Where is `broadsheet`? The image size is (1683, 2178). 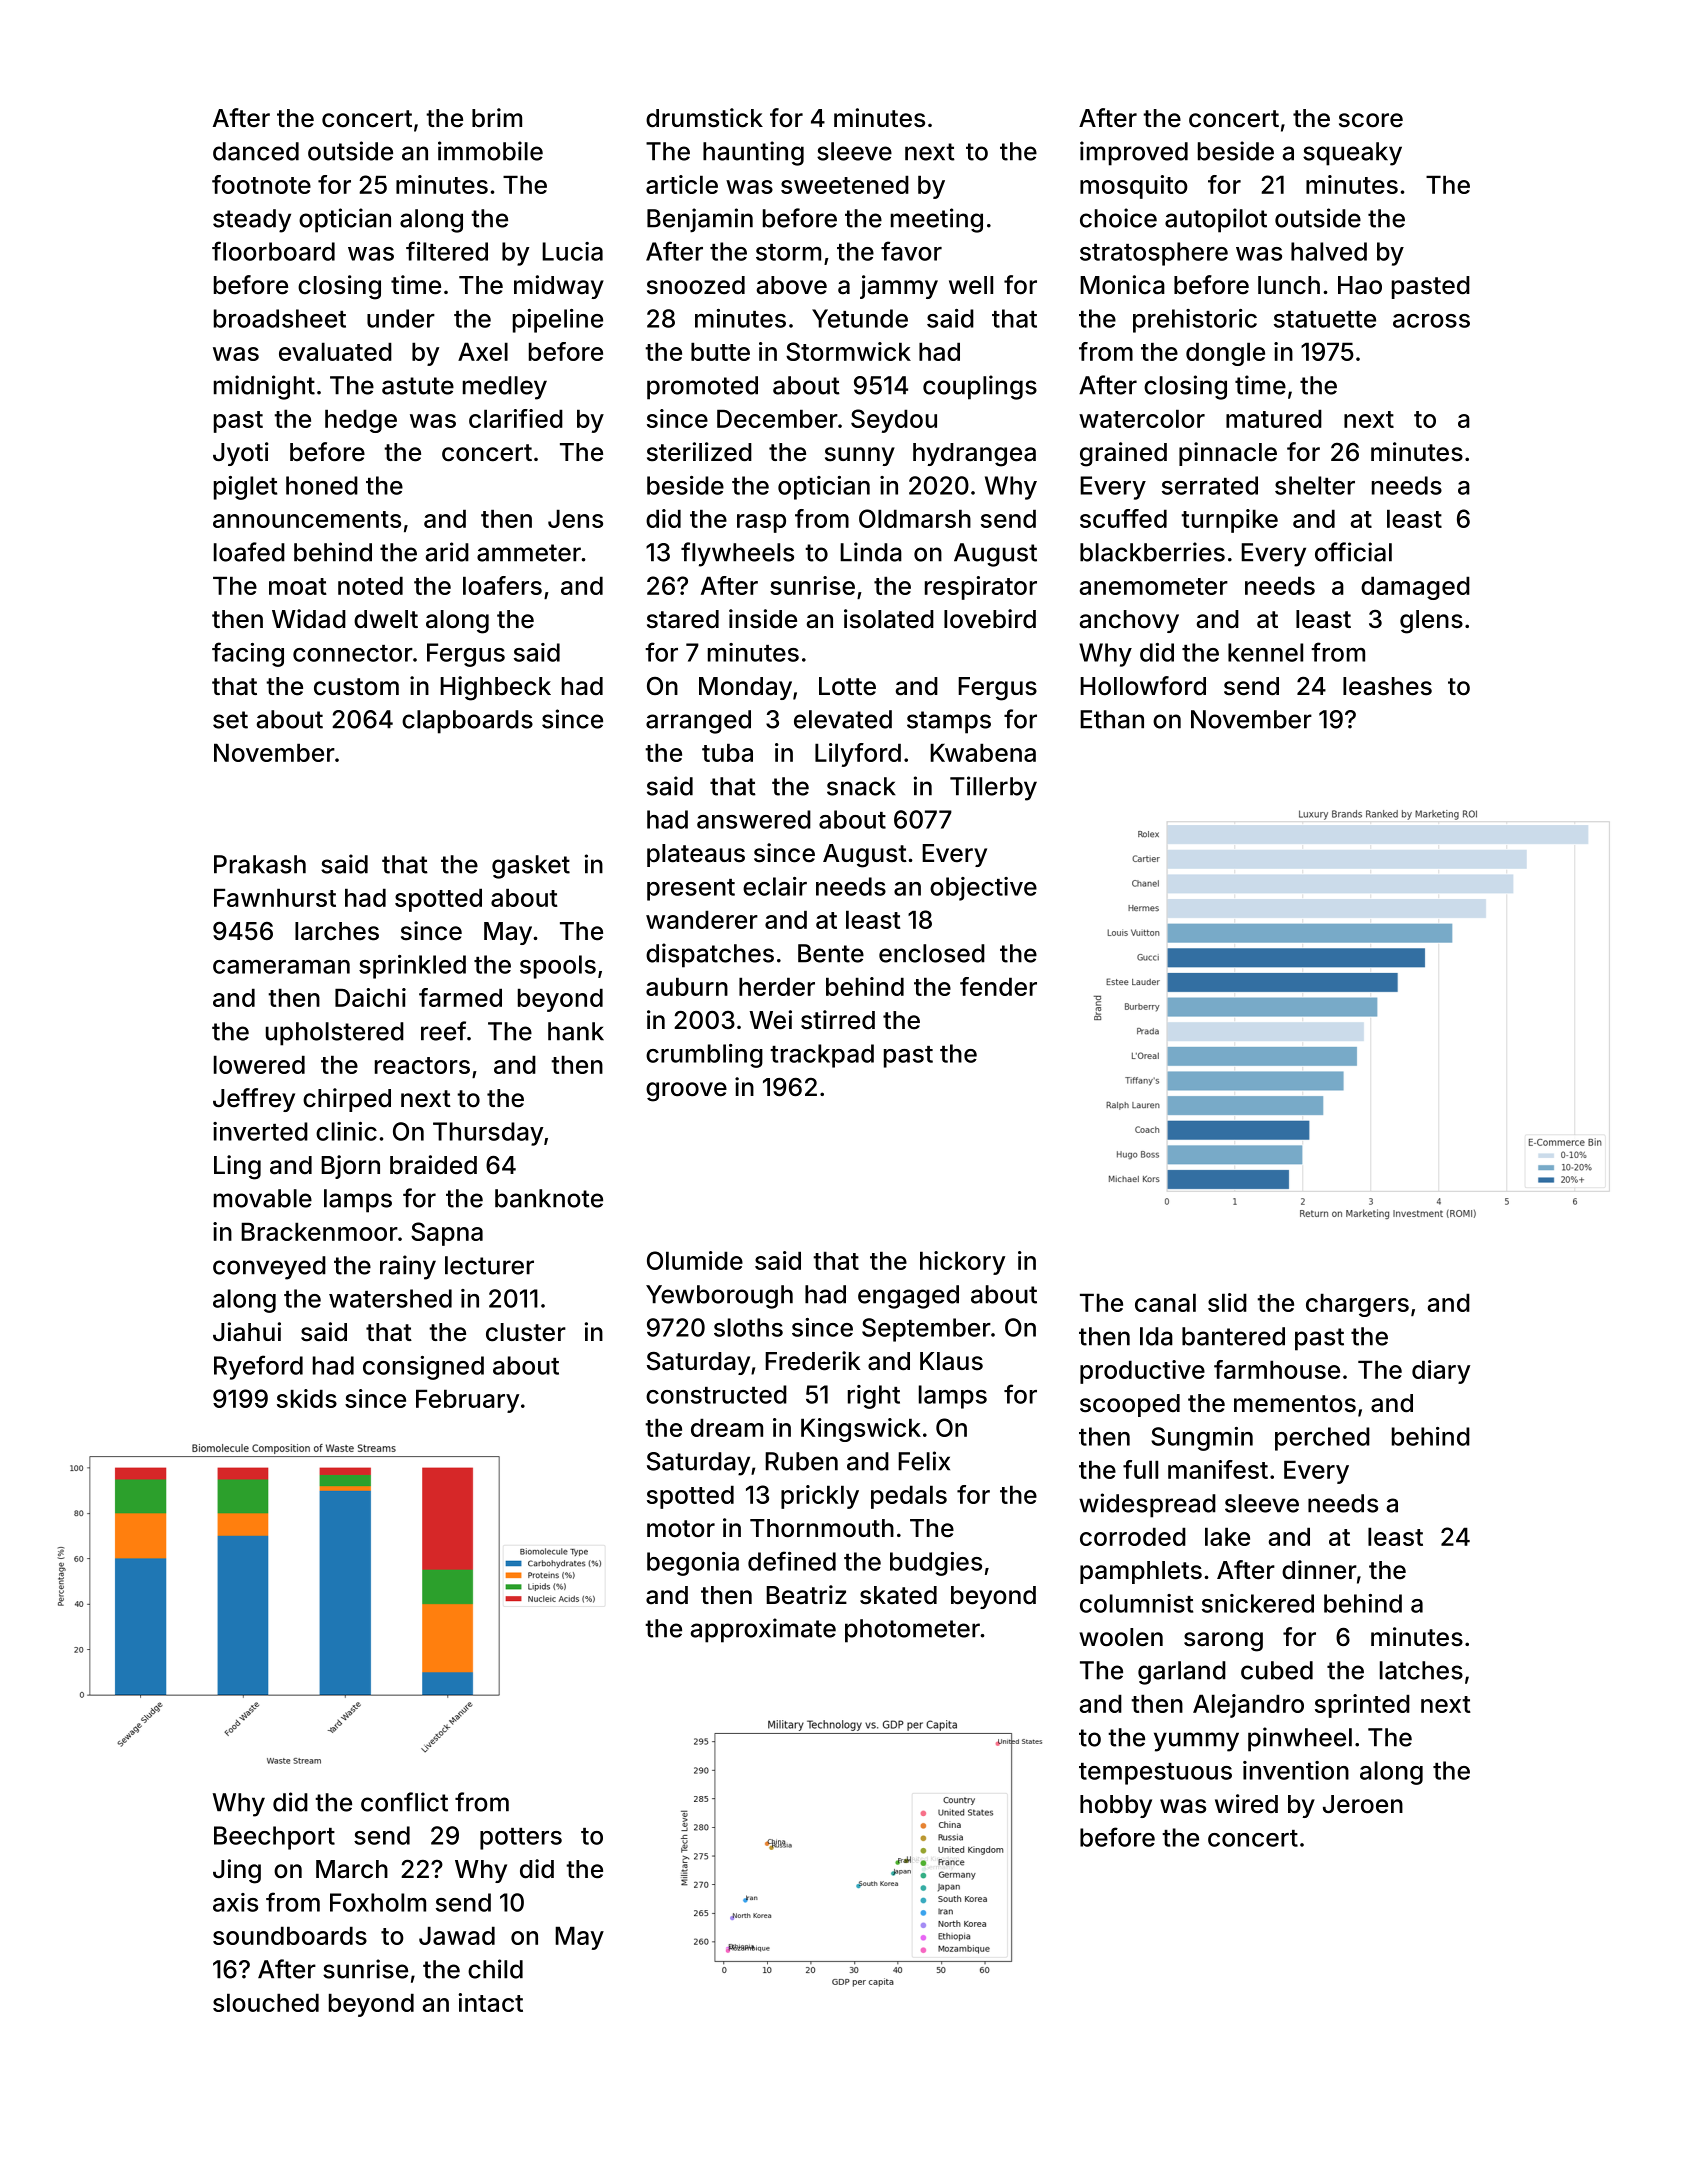 broadsheet is located at coordinates (280, 318).
